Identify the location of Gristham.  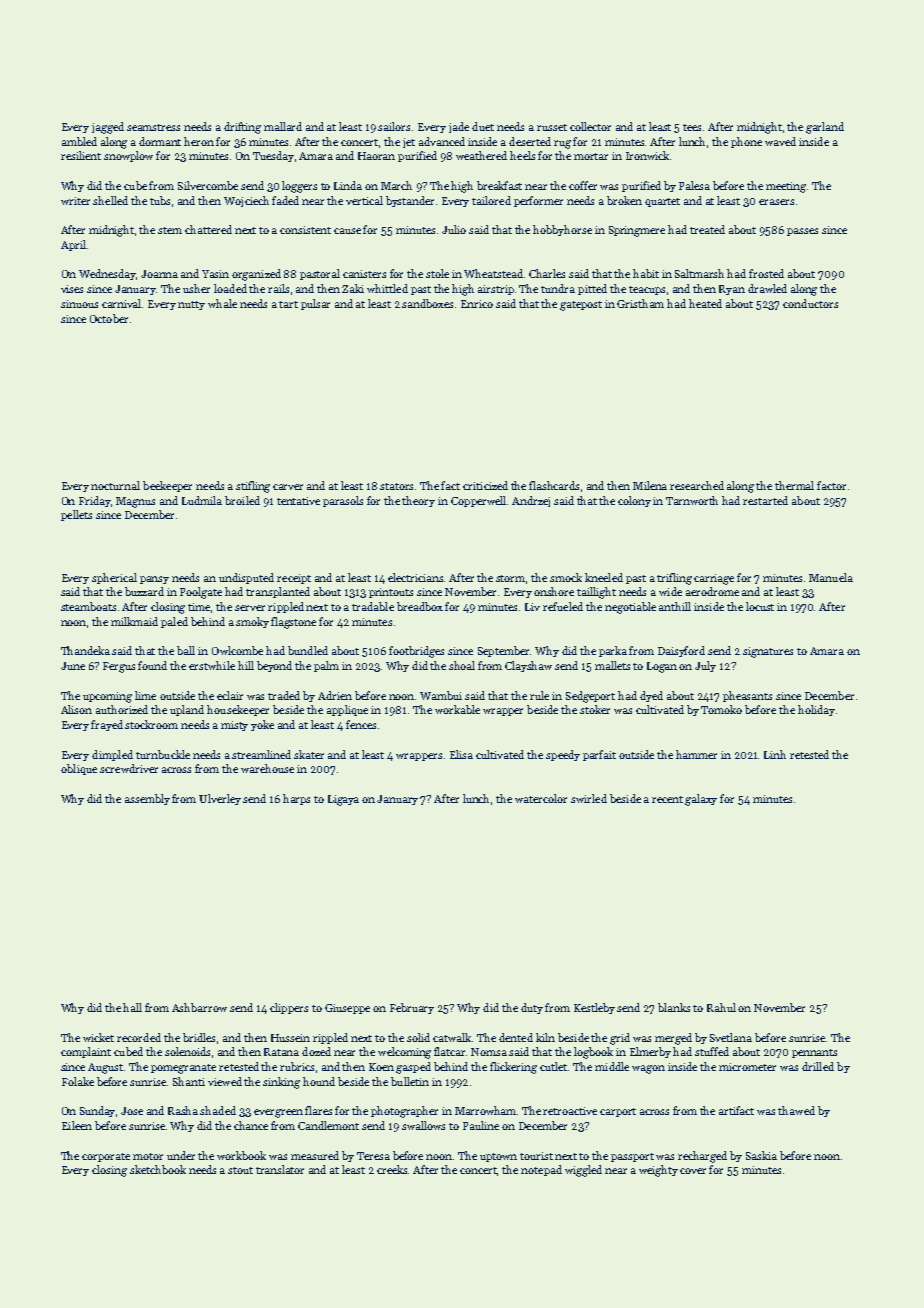
(640, 303).
